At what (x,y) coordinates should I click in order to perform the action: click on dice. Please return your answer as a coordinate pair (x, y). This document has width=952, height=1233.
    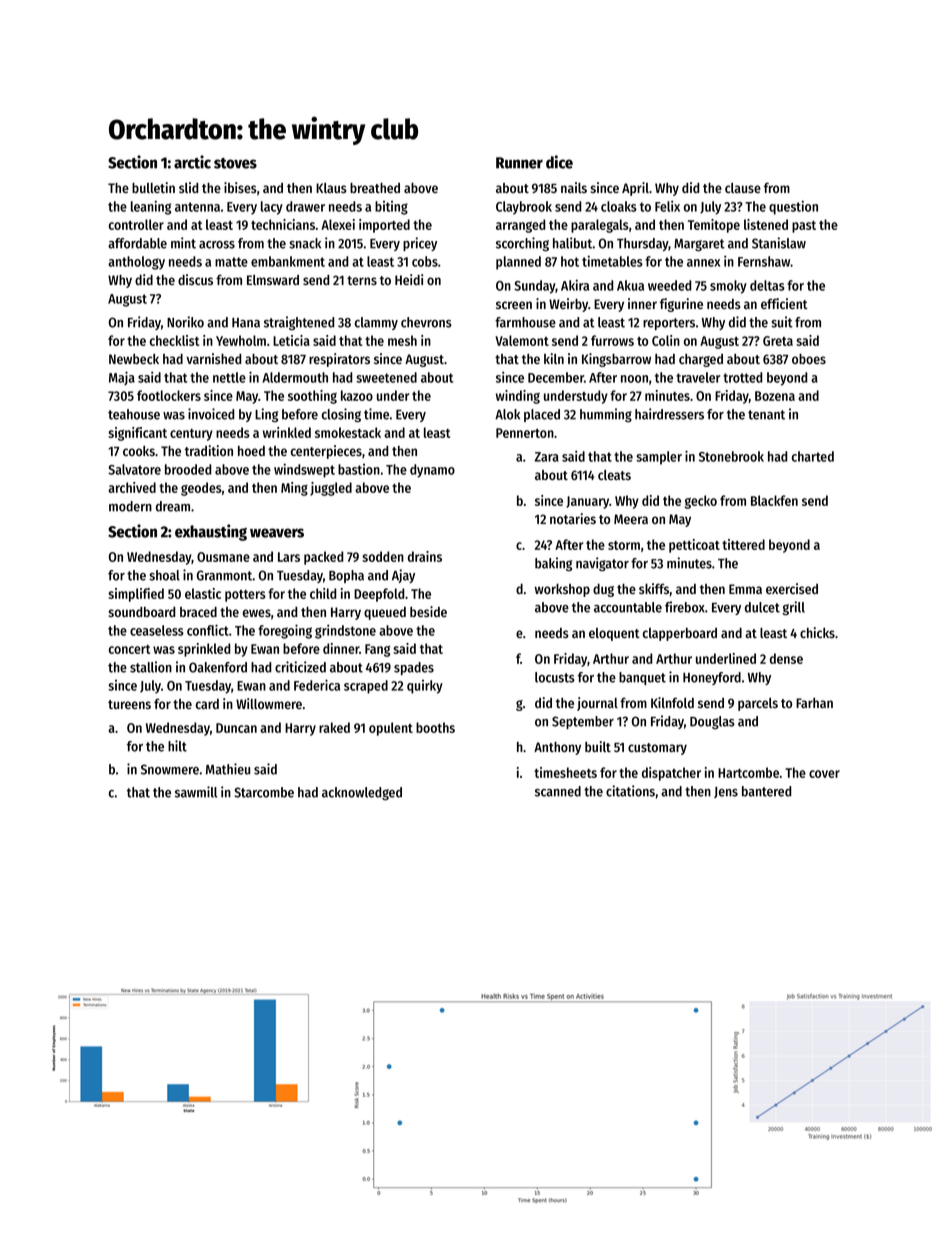
    Looking at the image, I should click on (559, 162).
